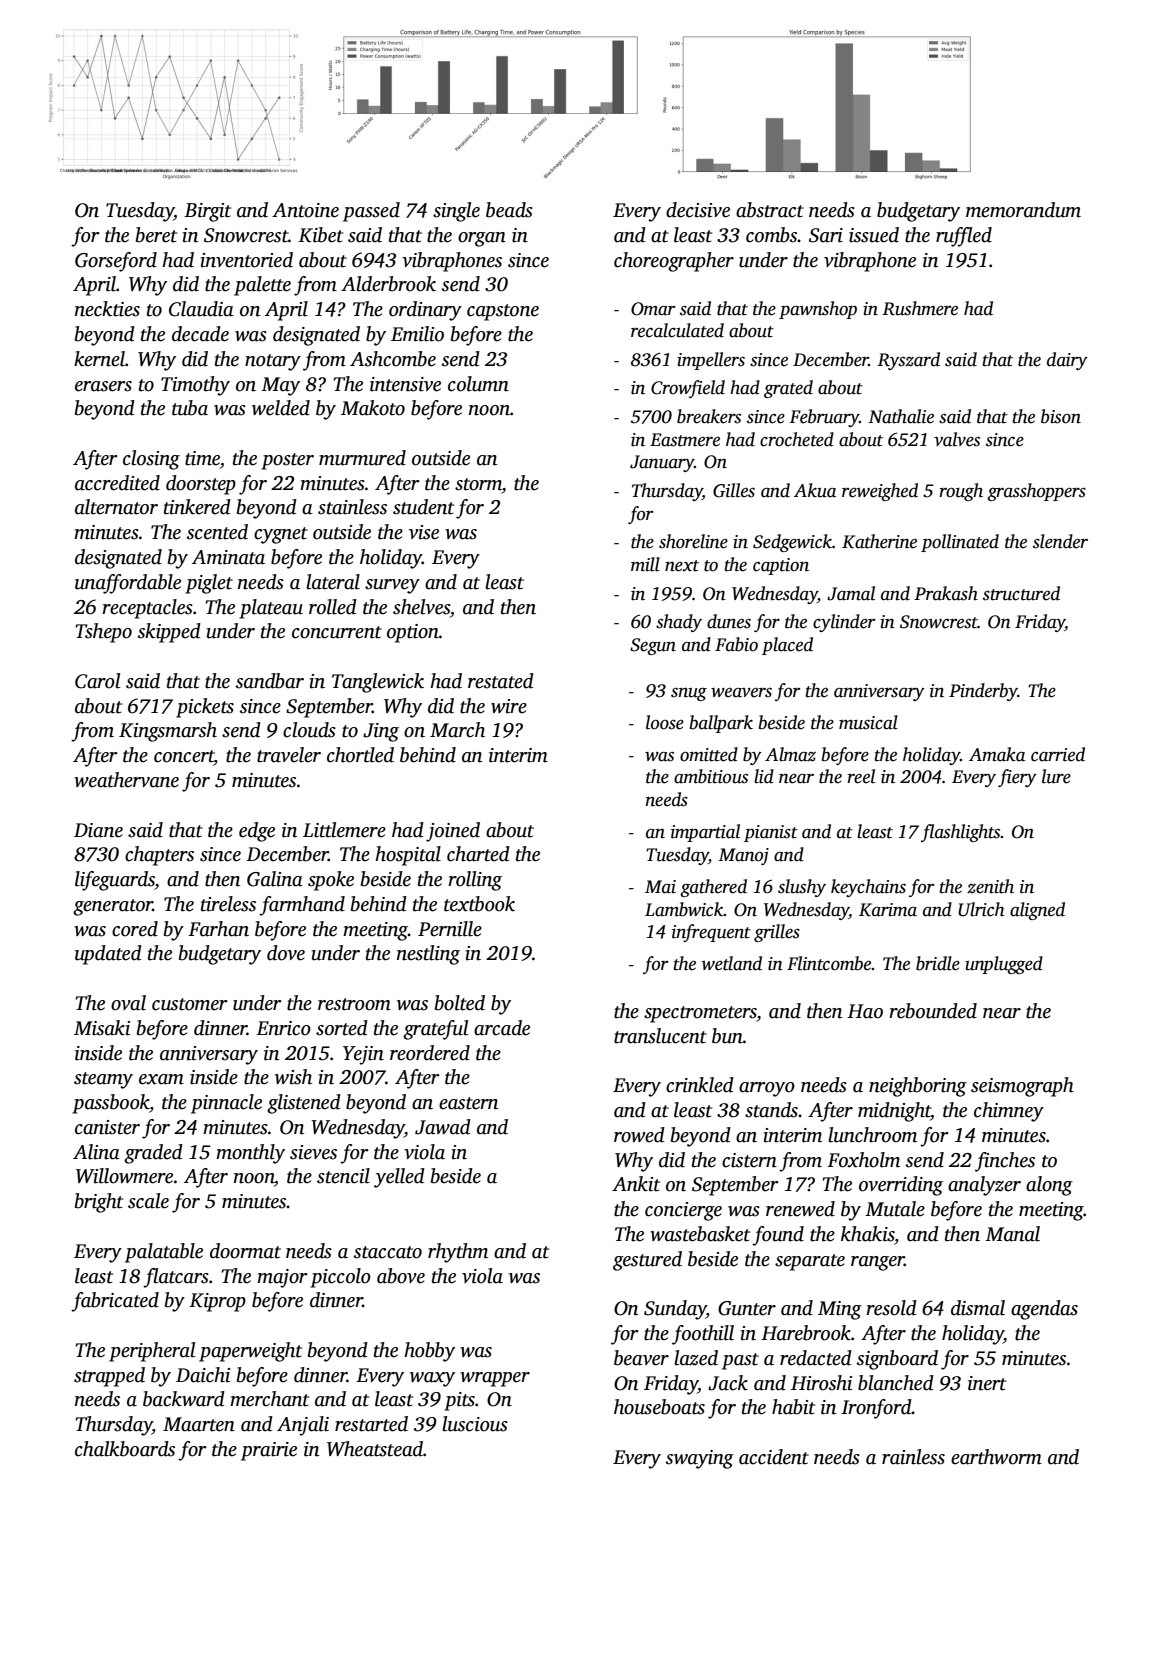 The image size is (1165, 1654). I want to click on decisive, so click(698, 210).
